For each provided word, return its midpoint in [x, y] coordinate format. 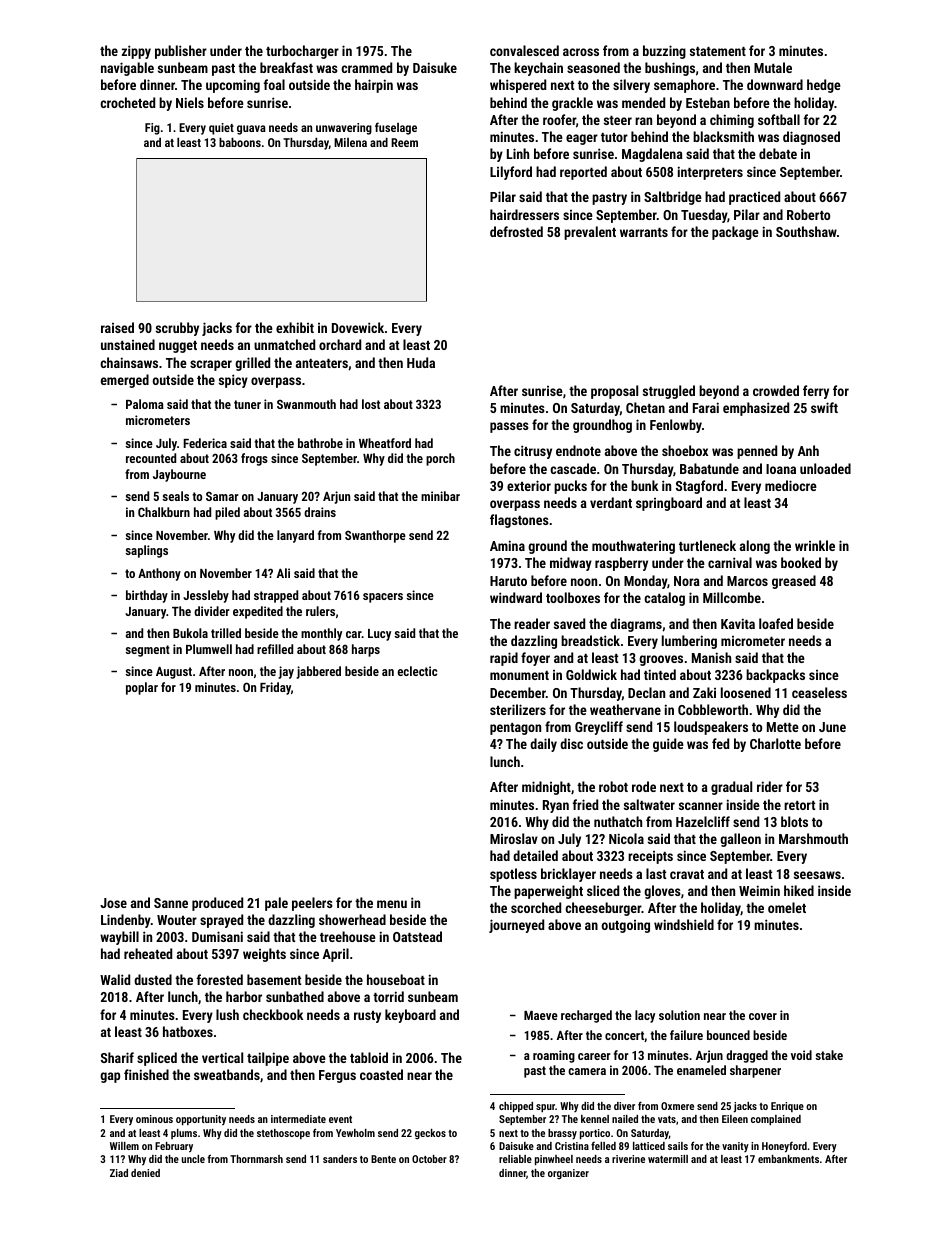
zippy [136, 52]
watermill [668, 1159]
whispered [518, 86]
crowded [776, 390]
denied [145, 1173]
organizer [568, 1174]
